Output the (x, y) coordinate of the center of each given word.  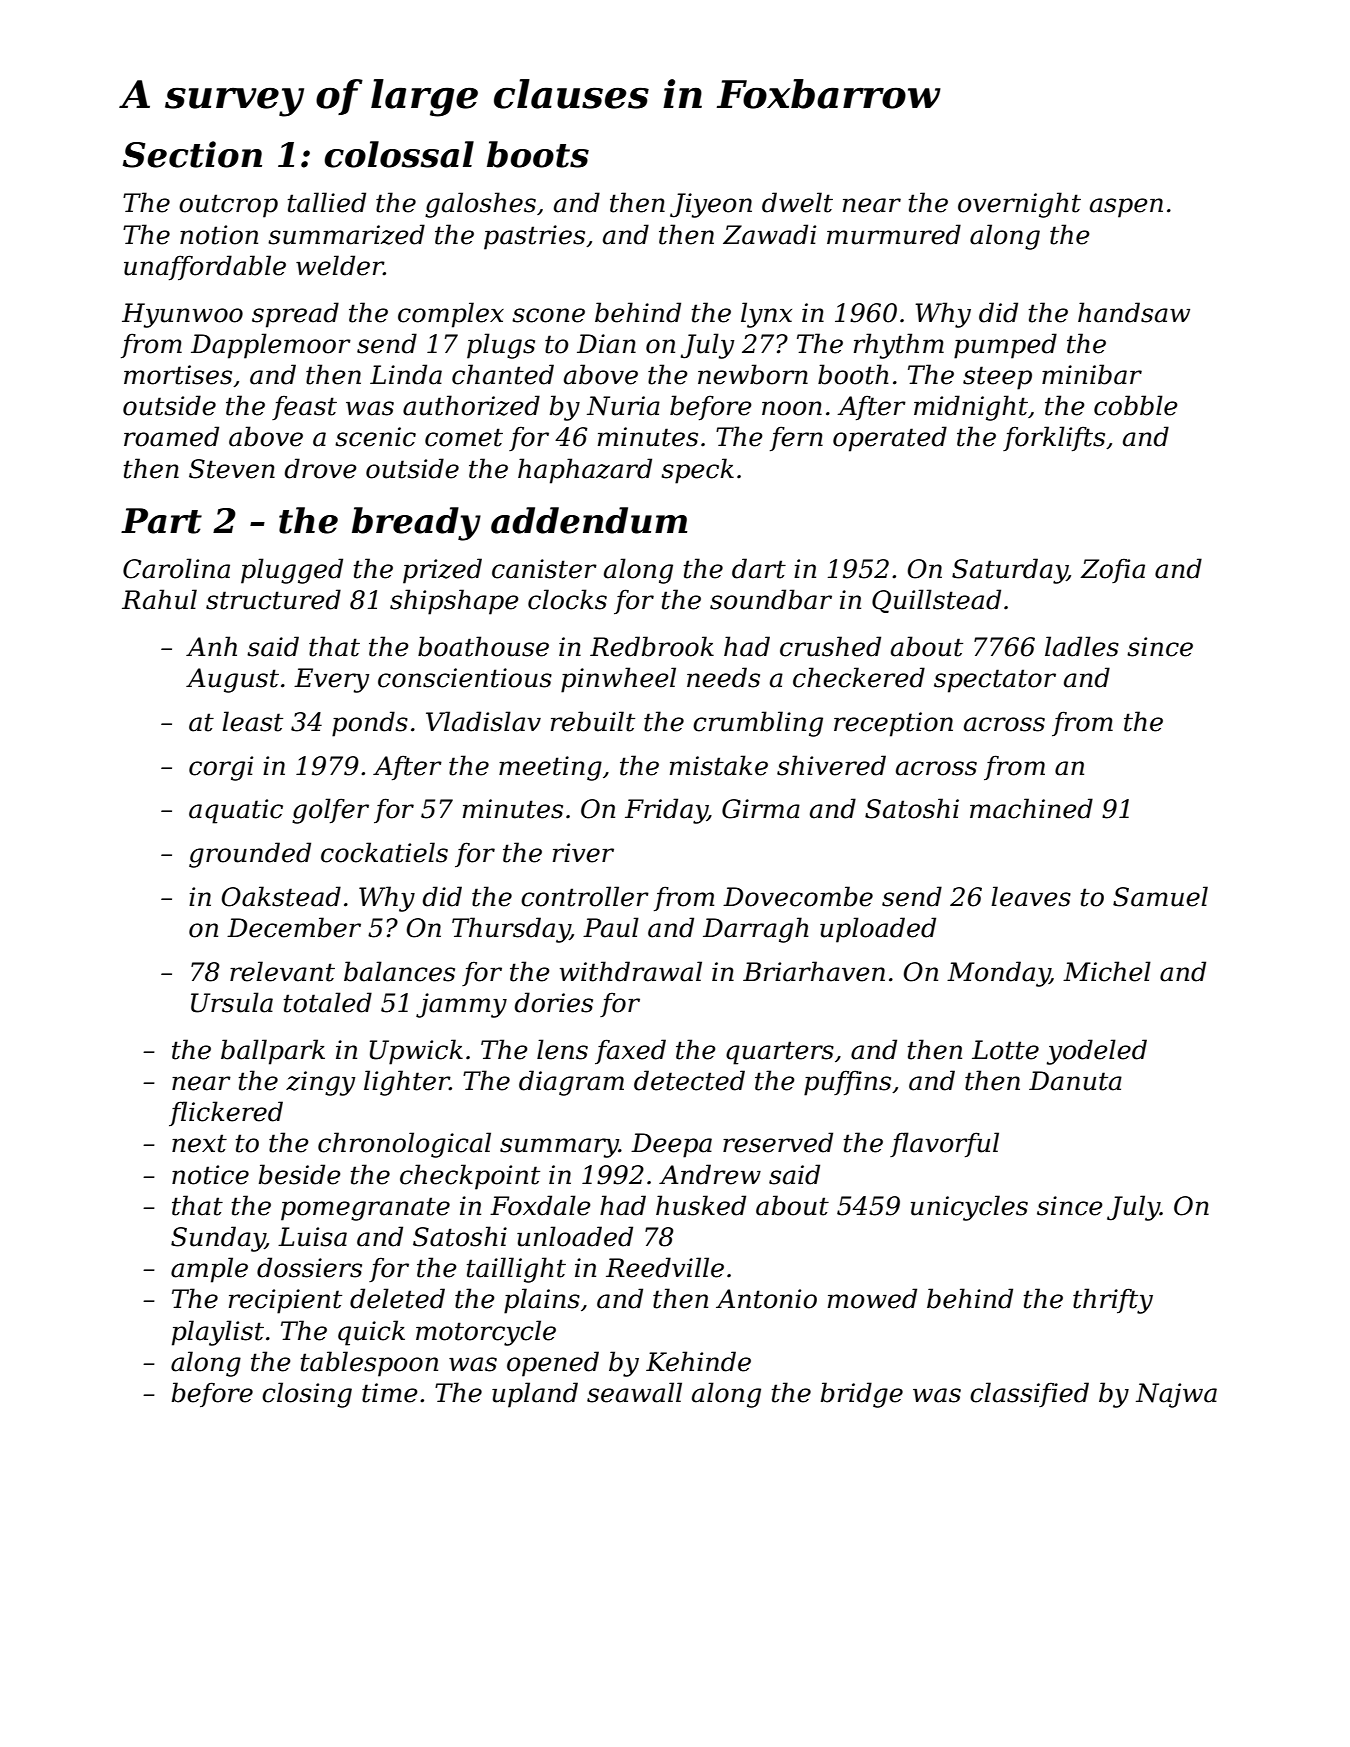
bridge (862, 1395)
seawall (634, 1392)
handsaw (1134, 312)
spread (295, 315)
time (390, 1393)
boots (538, 154)
